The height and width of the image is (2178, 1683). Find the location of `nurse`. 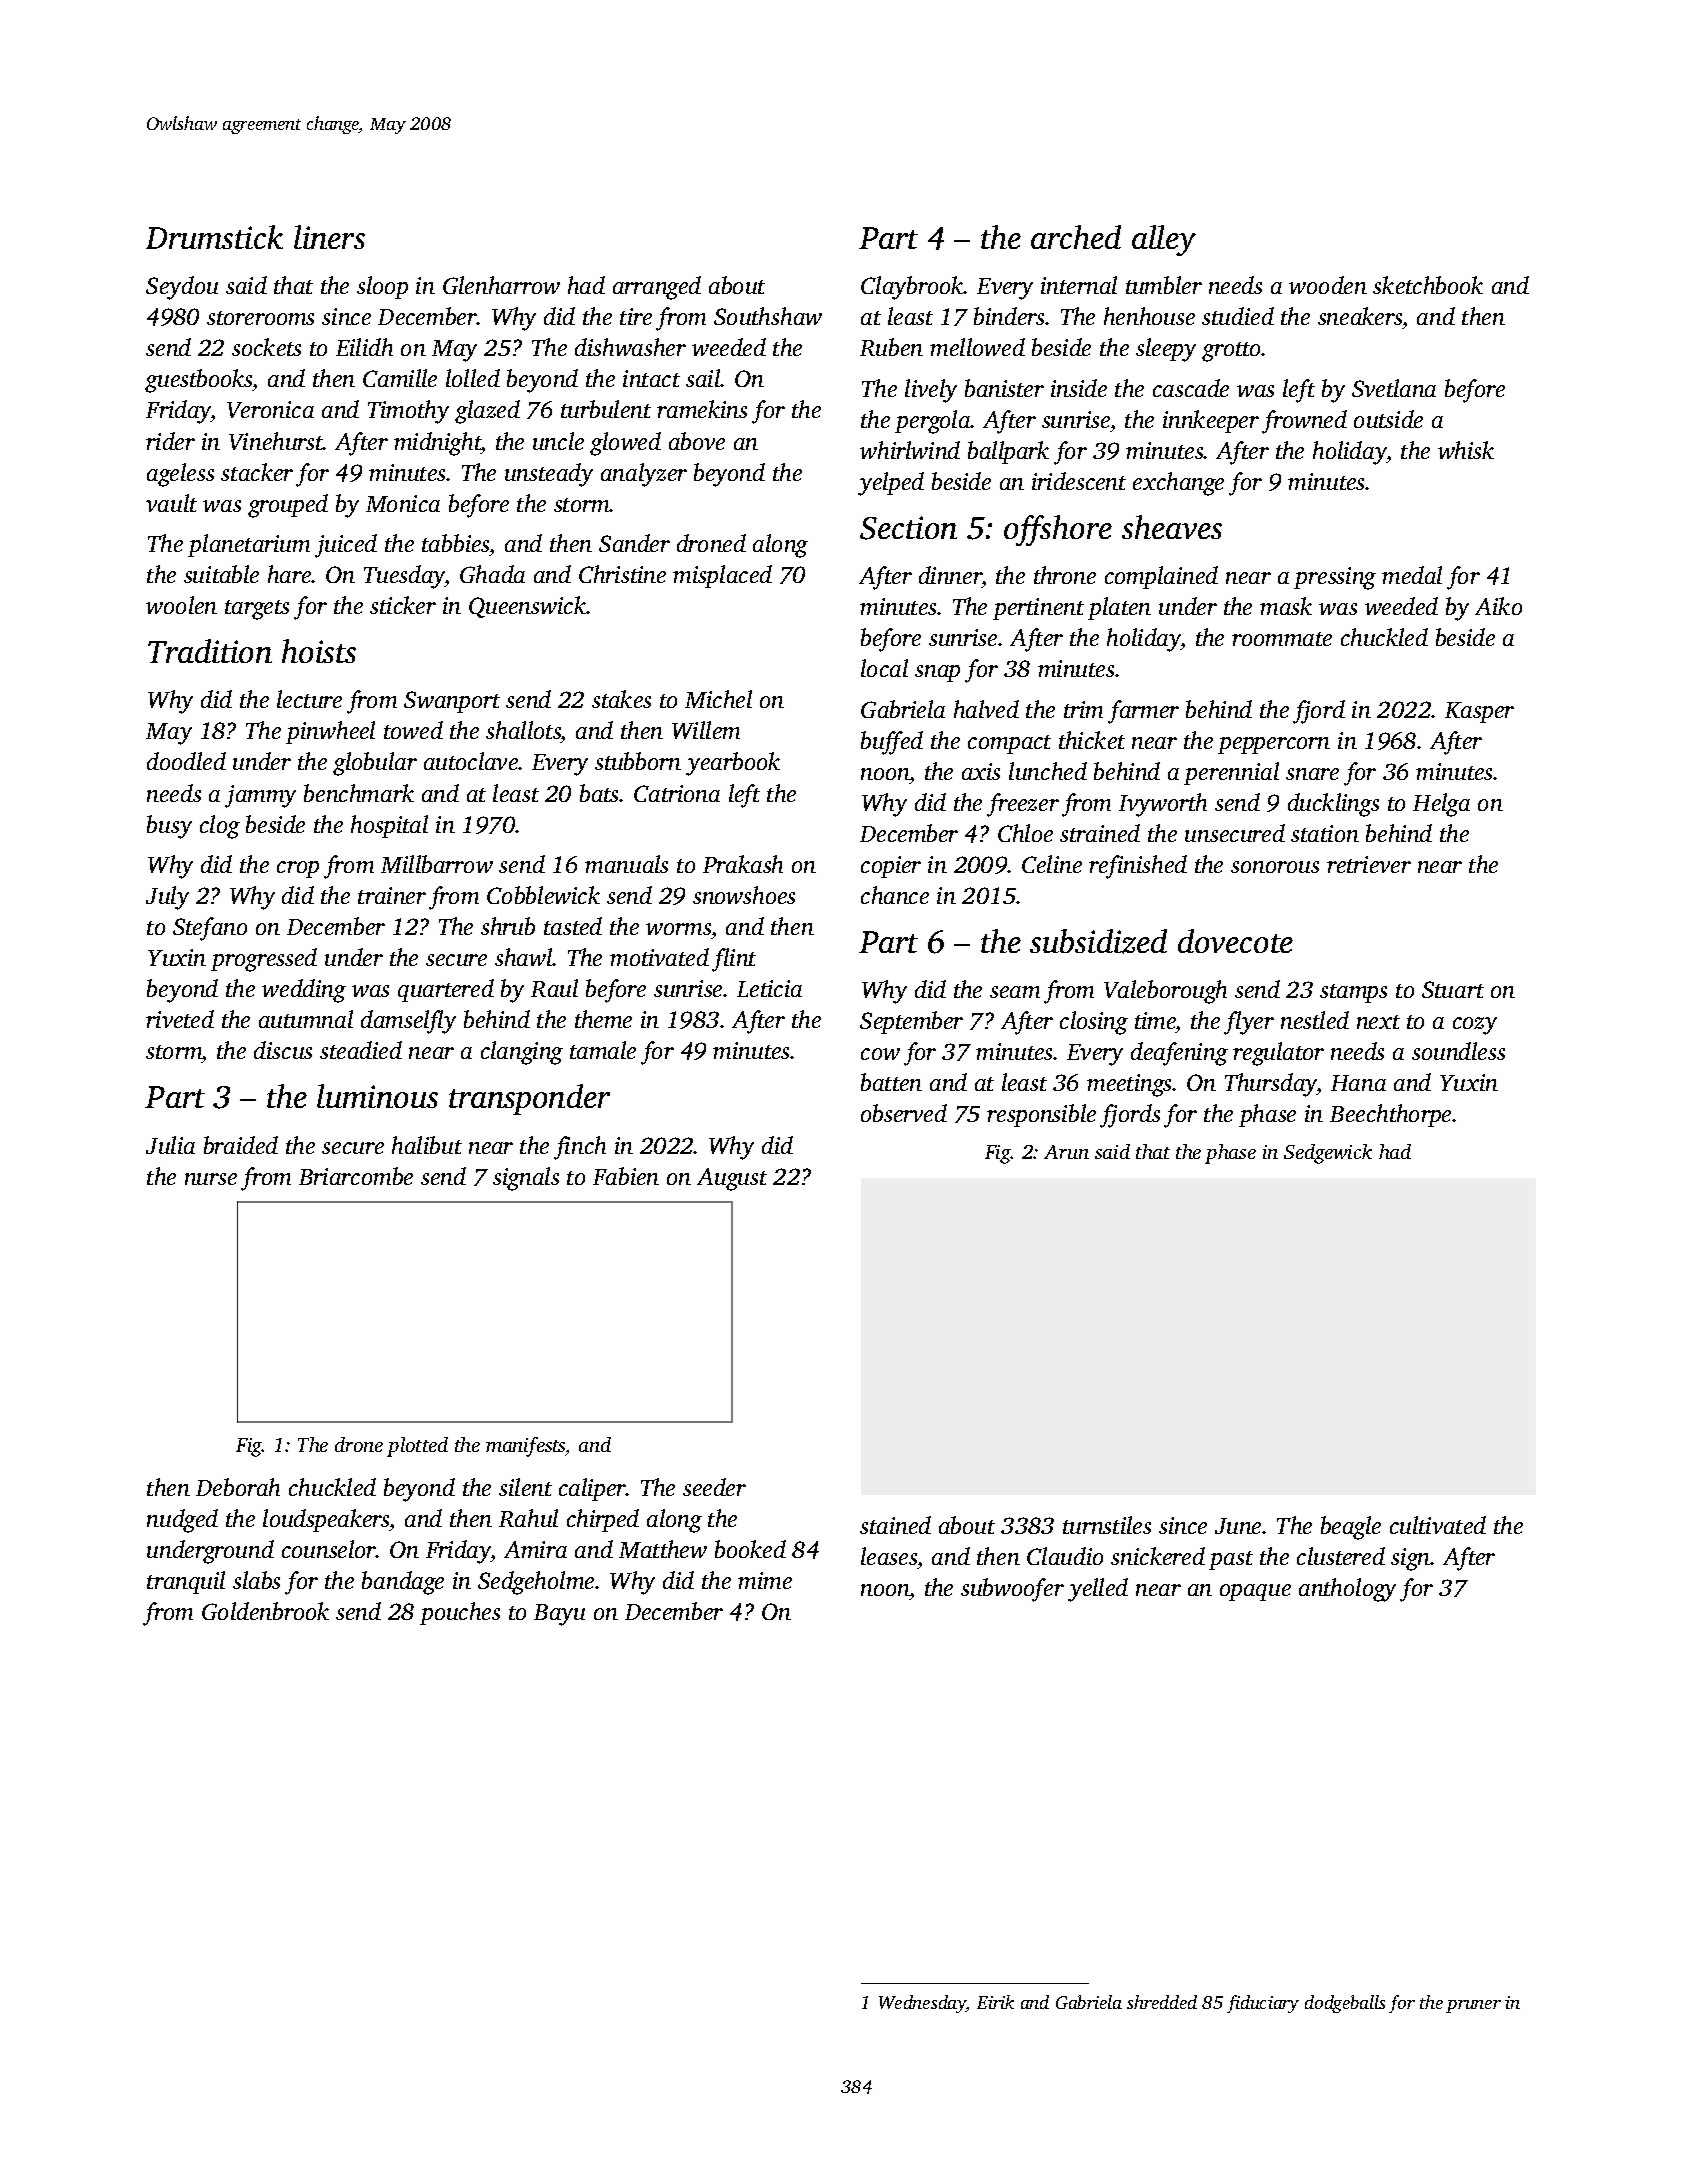

nurse is located at coordinates (211, 1179).
